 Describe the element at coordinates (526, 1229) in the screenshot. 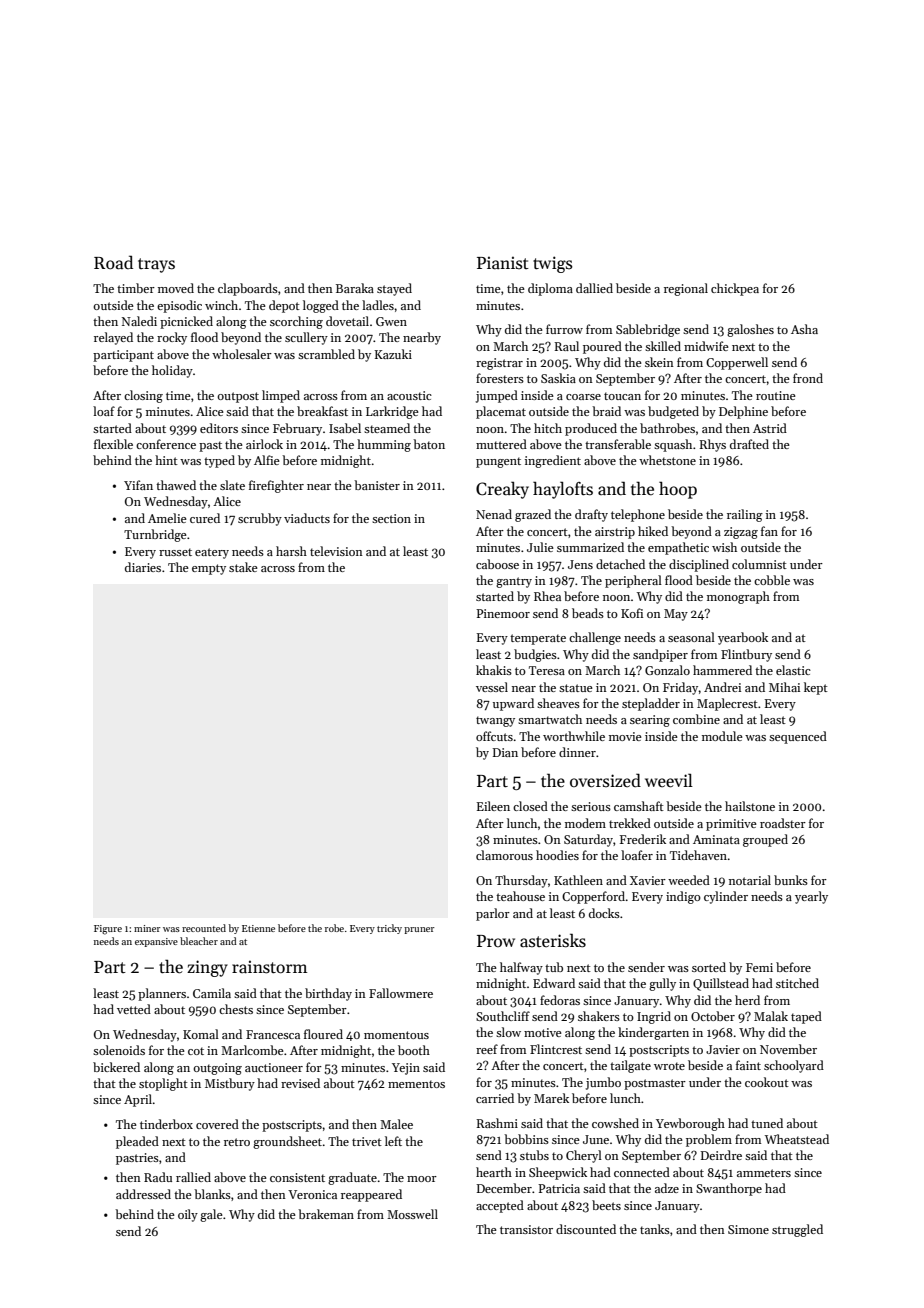

I see `transistor` at that location.
